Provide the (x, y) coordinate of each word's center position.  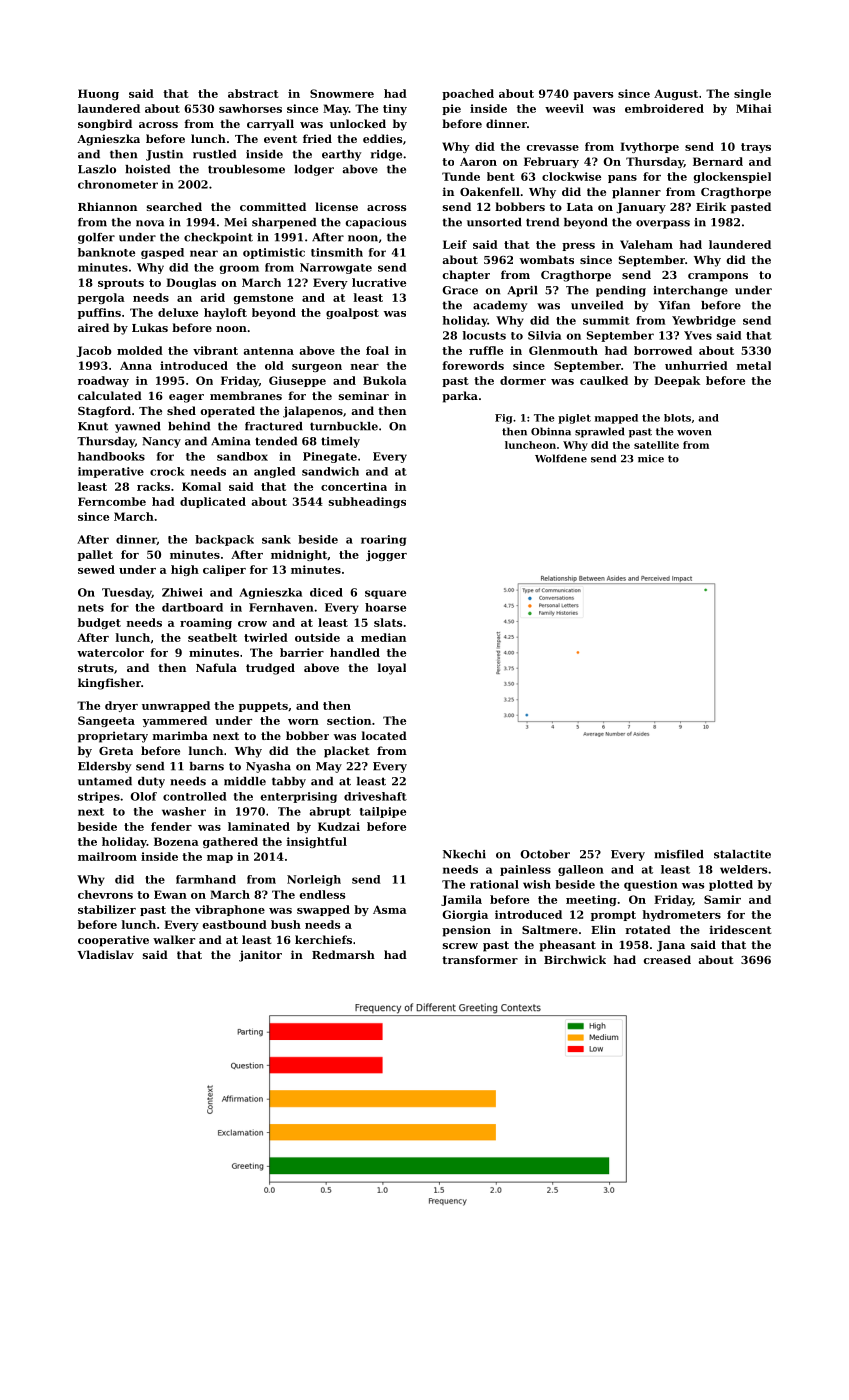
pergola (101, 298)
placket (347, 752)
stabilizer (107, 909)
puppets (263, 707)
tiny (395, 109)
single (752, 94)
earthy (341, 155)
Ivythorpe (649, 147)
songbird (105, 125)
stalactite (742, 854)
